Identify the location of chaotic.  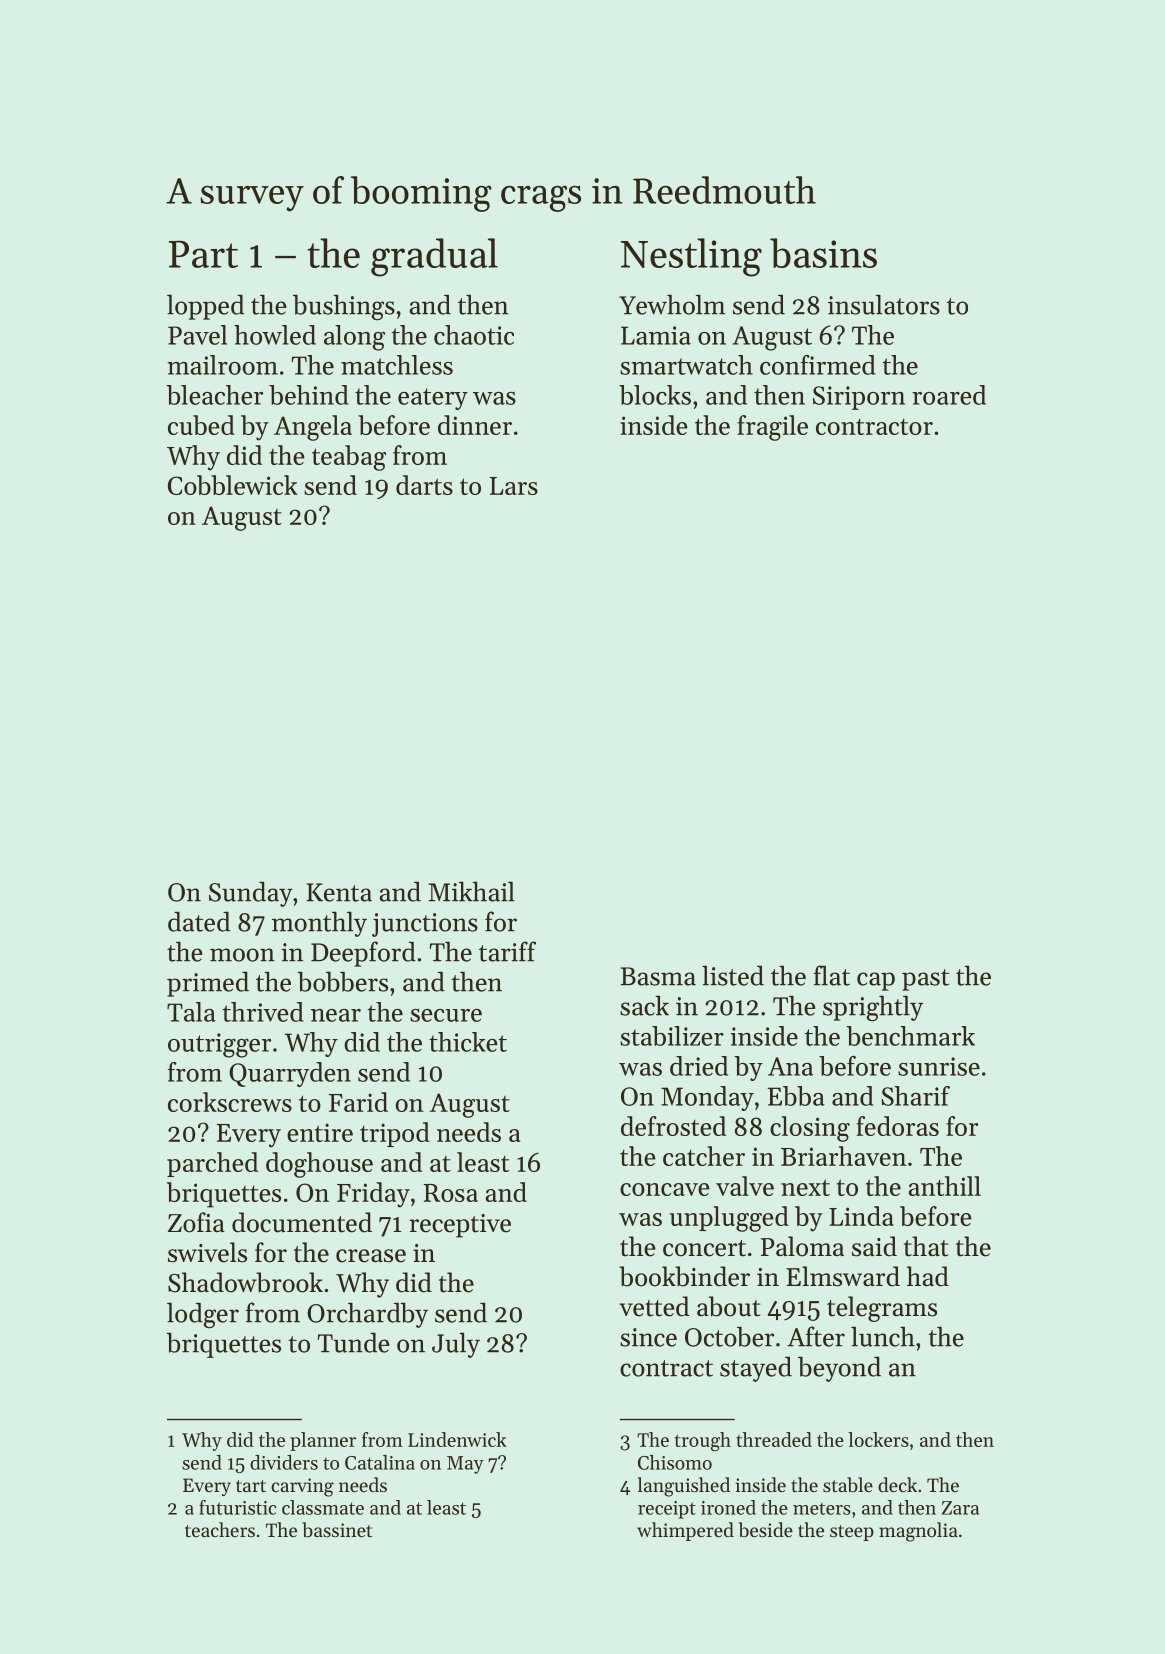
(474, 335).
